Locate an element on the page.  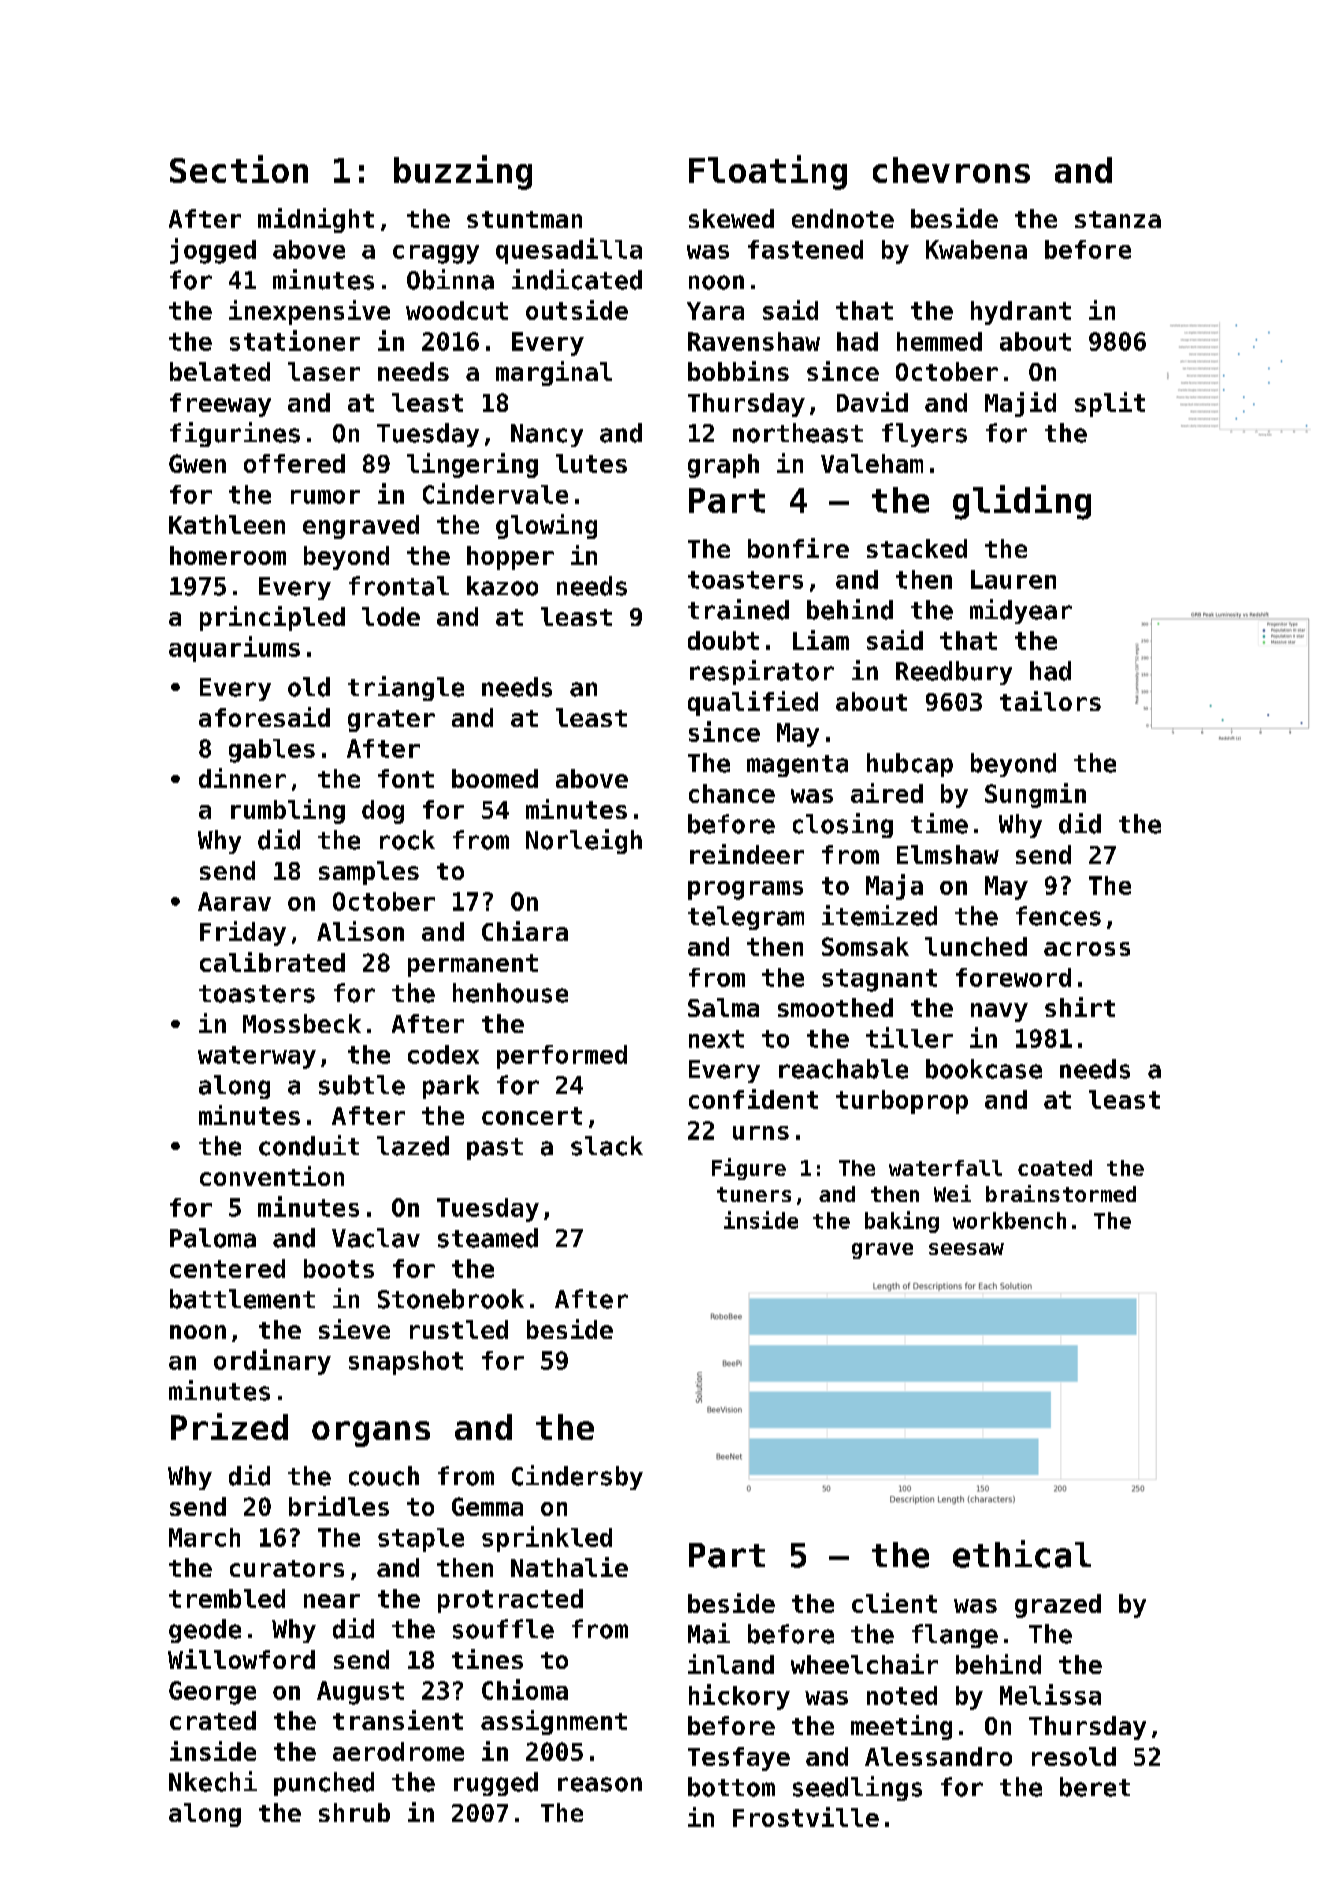
seesaw is located at coordinates (966, 1249).
